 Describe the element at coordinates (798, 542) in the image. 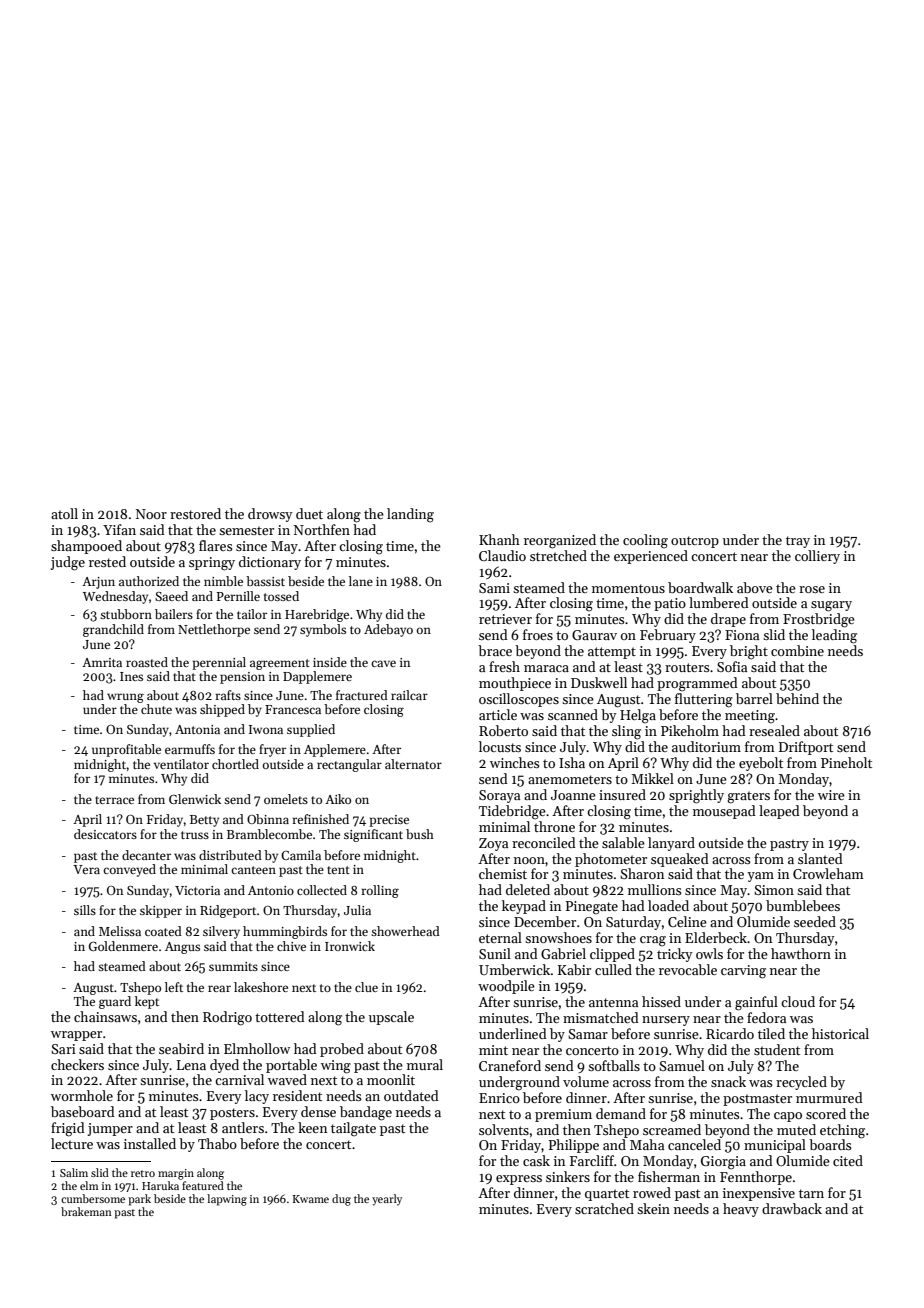

I see `tray` at that location.
